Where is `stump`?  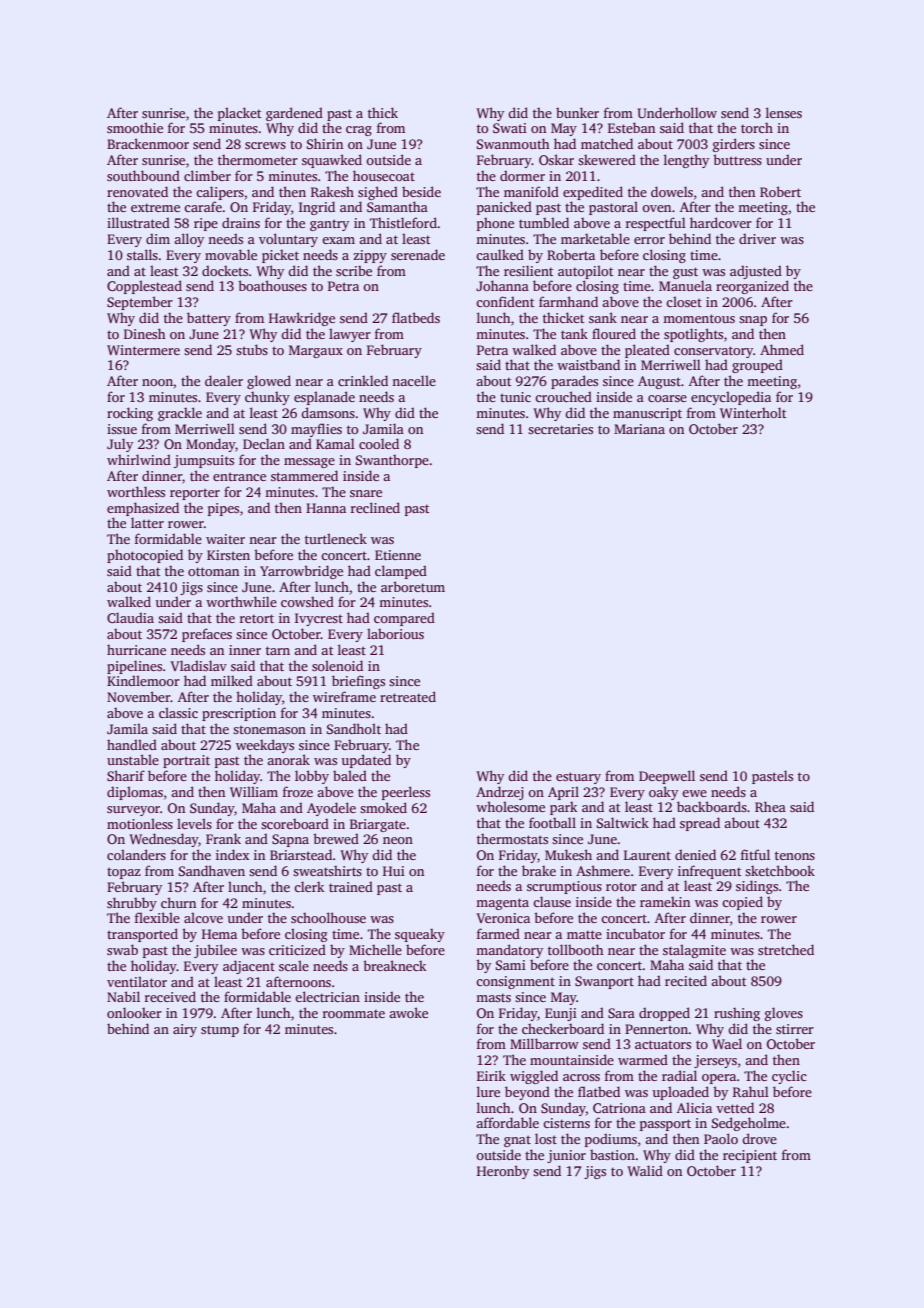 stump is located at coordinates (220, 1031).
